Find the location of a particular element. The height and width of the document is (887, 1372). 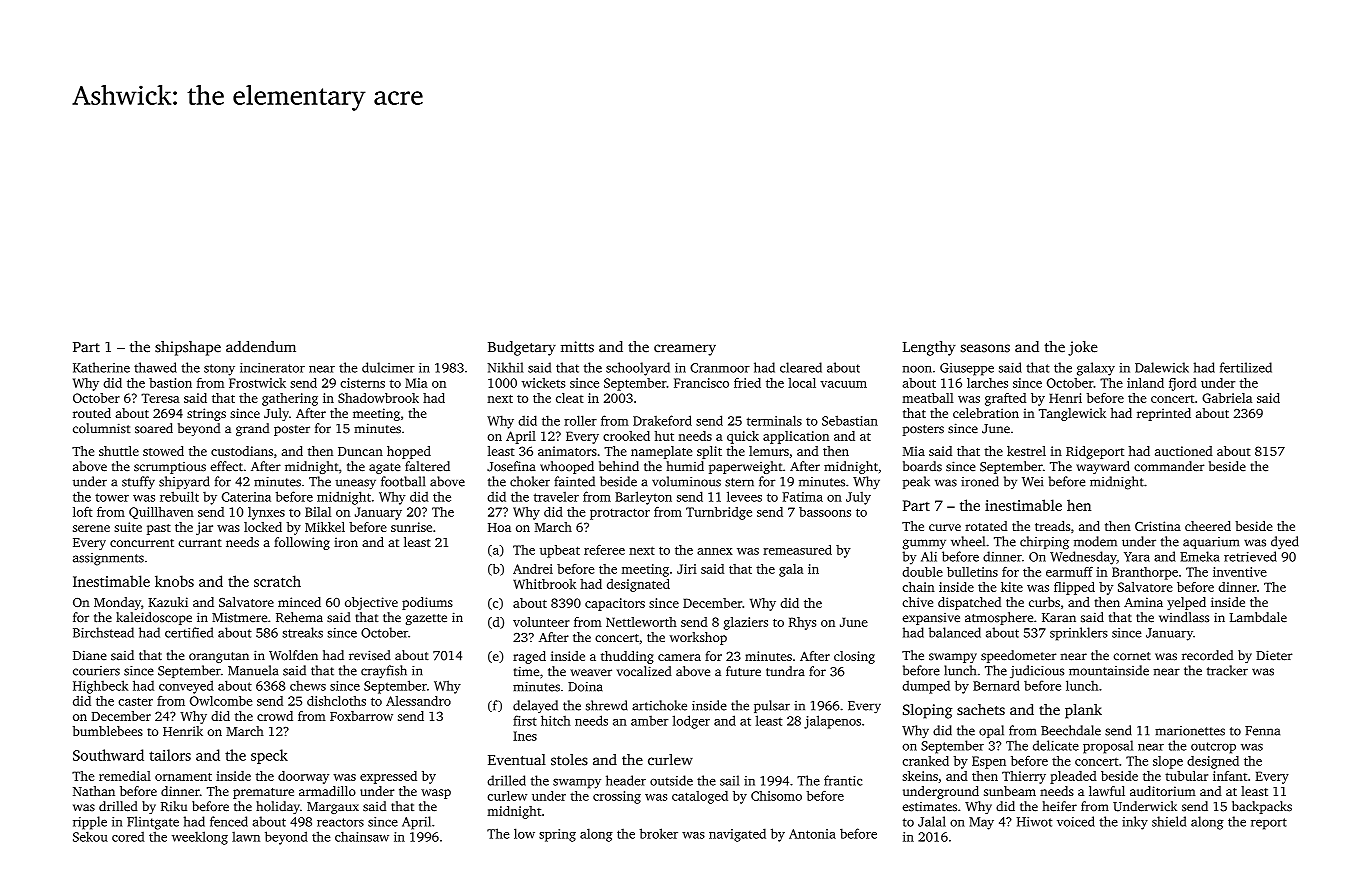

soared is located at coordinates (154, 428).
